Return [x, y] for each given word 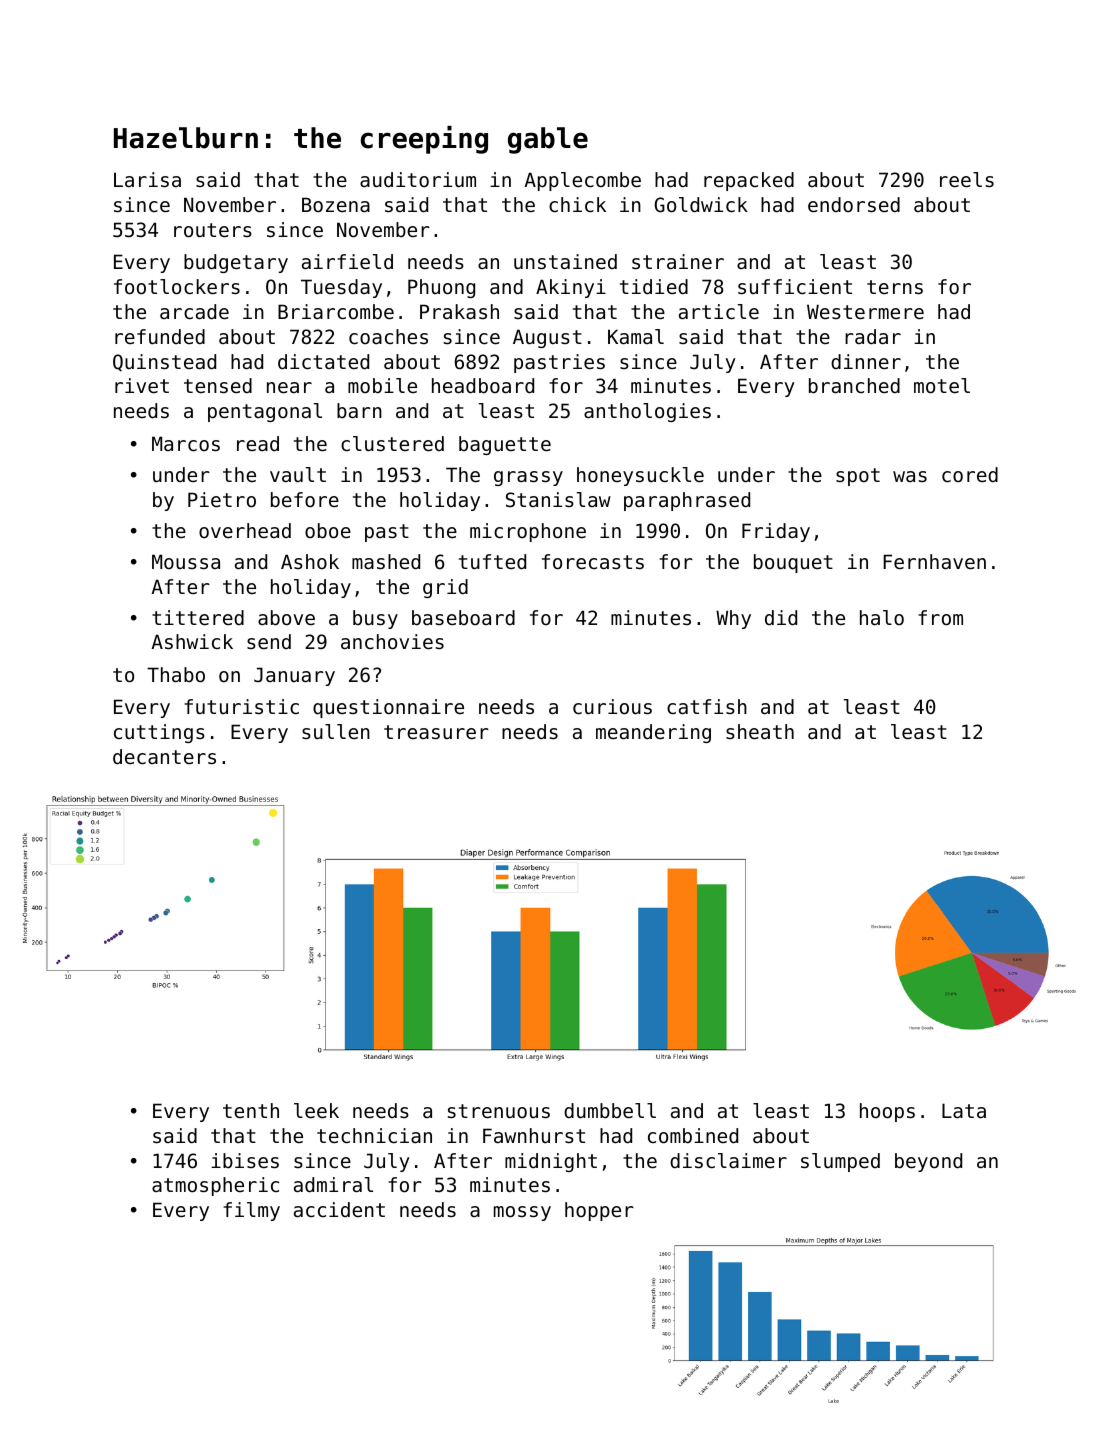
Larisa [147, 180]
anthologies [647, 412]
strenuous [499, 1111]
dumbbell [610, 1111]
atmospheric [215, 1186]
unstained [565, 262]
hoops [887, 1112]
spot [858, 477]
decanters [164, 757]
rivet [142, 386]
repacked [749, 181]
